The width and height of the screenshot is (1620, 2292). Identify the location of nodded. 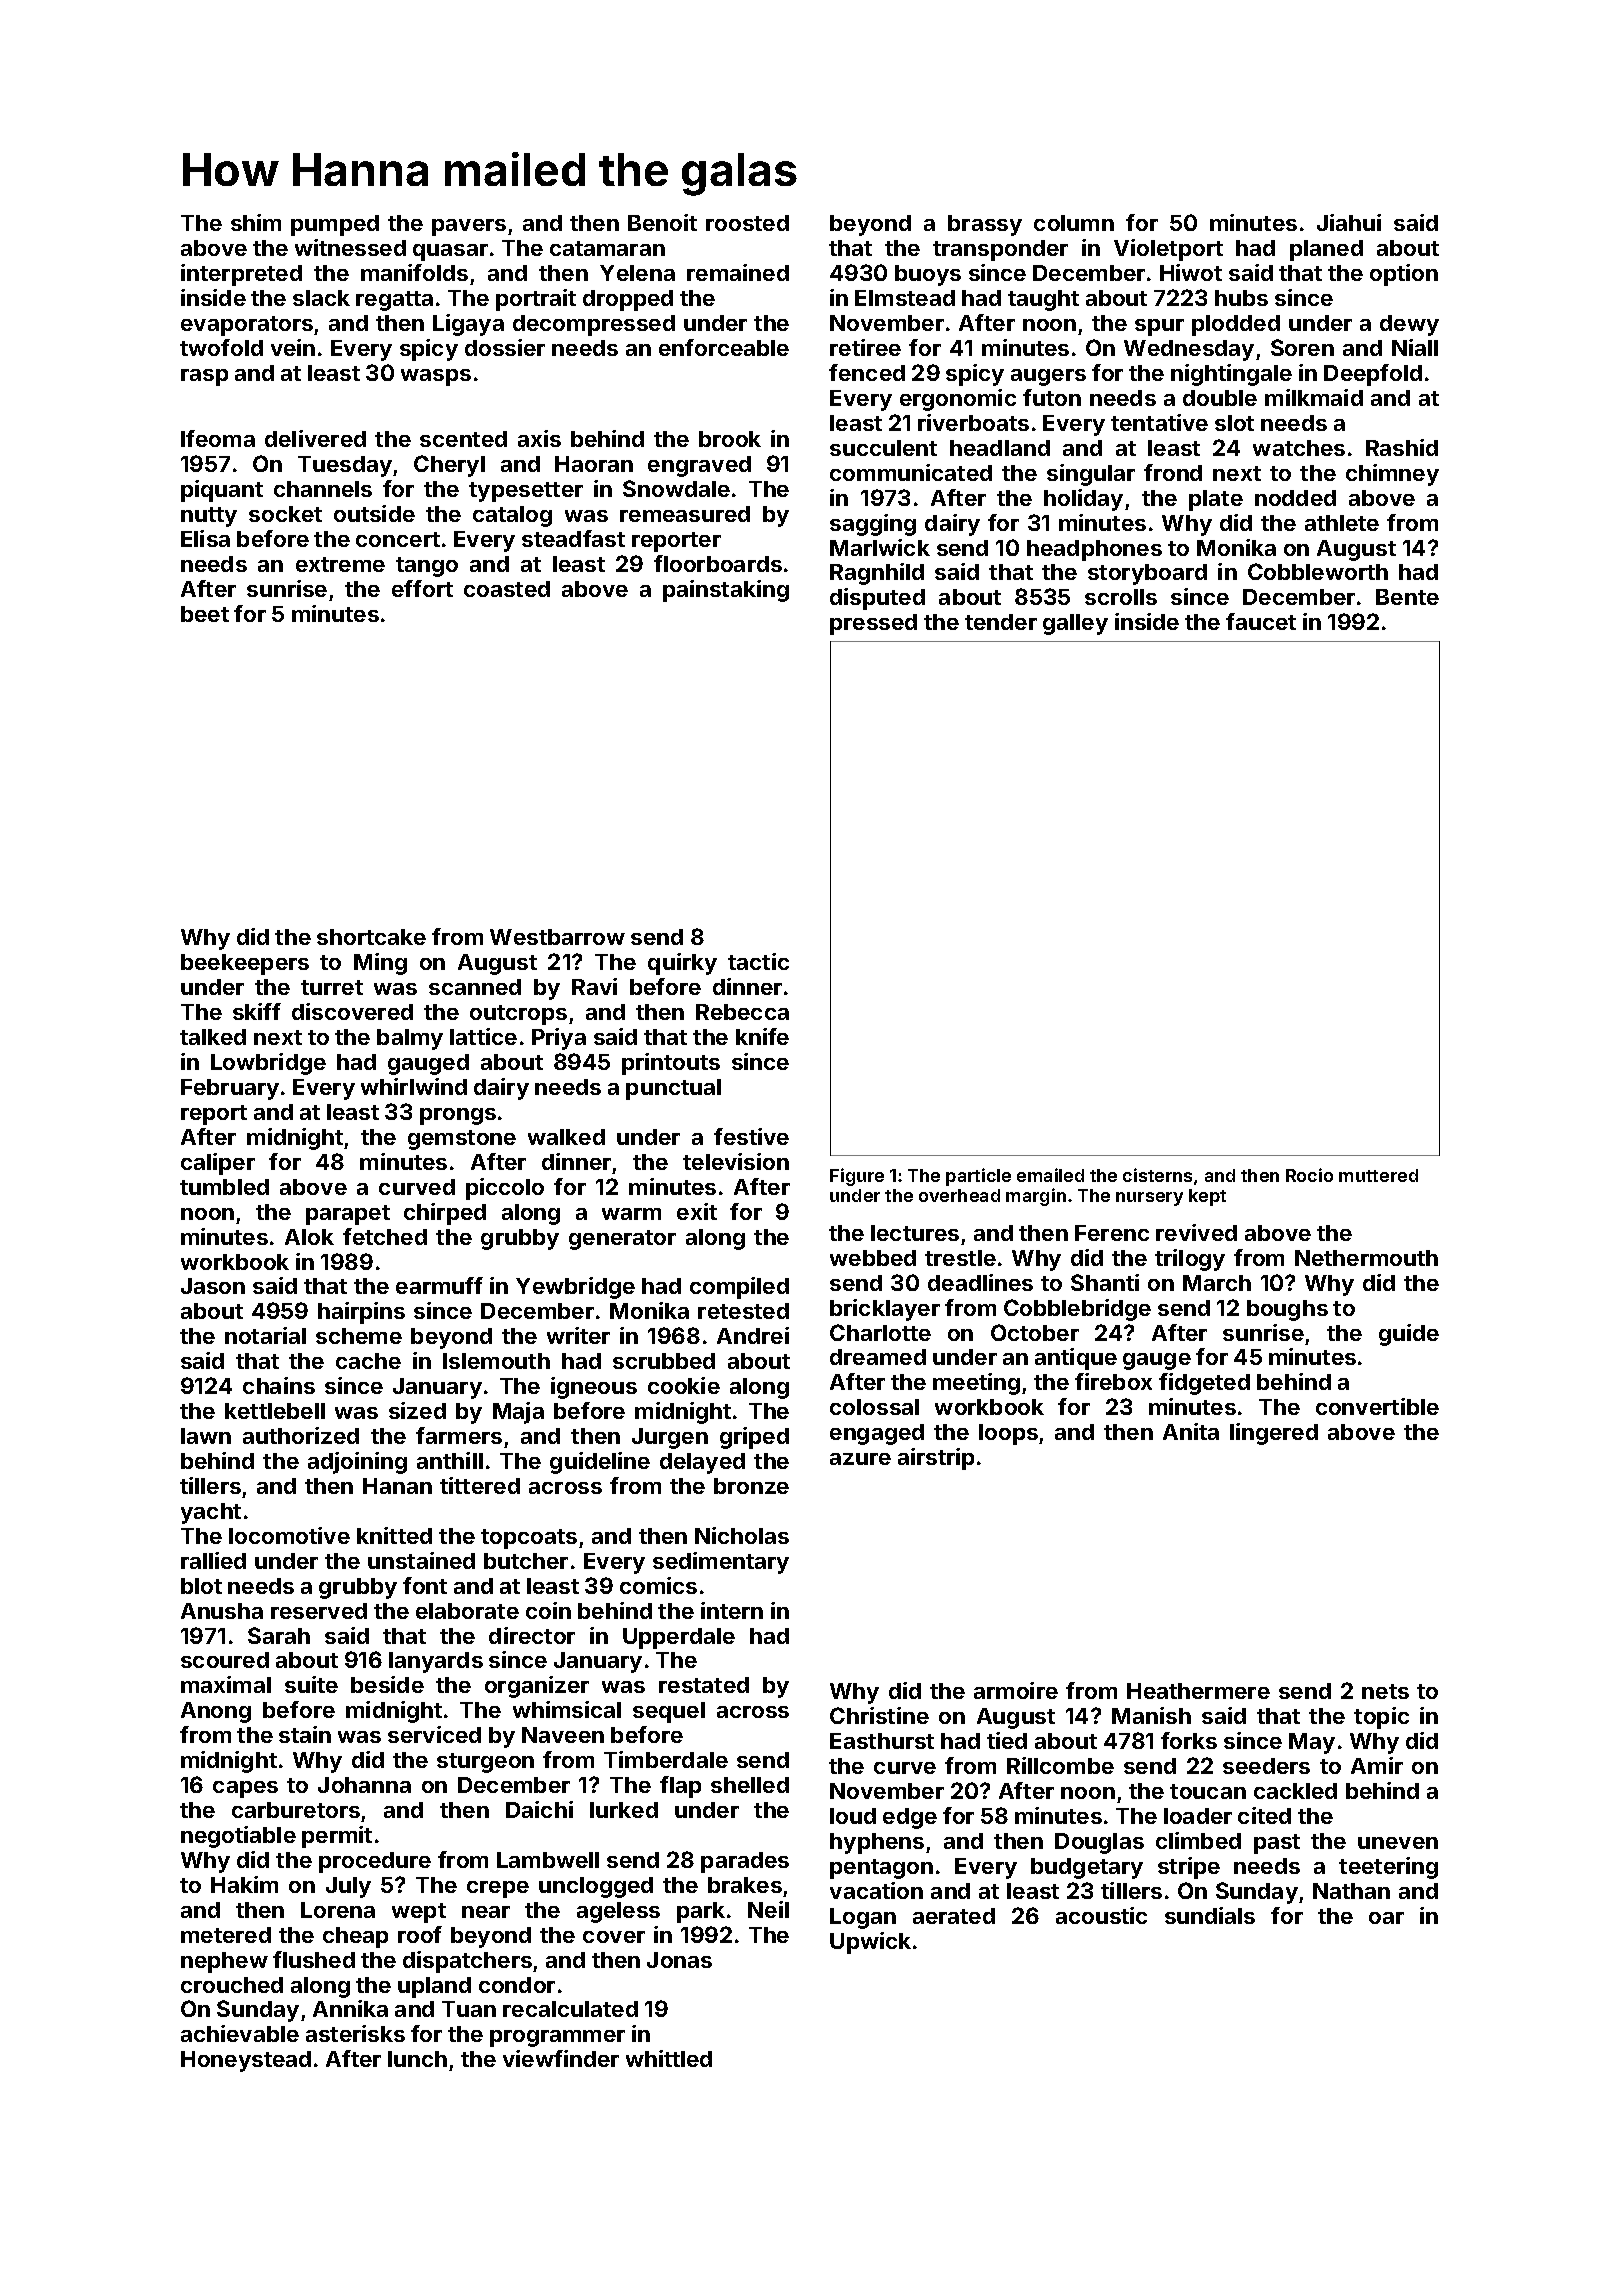
(1295, 498).
